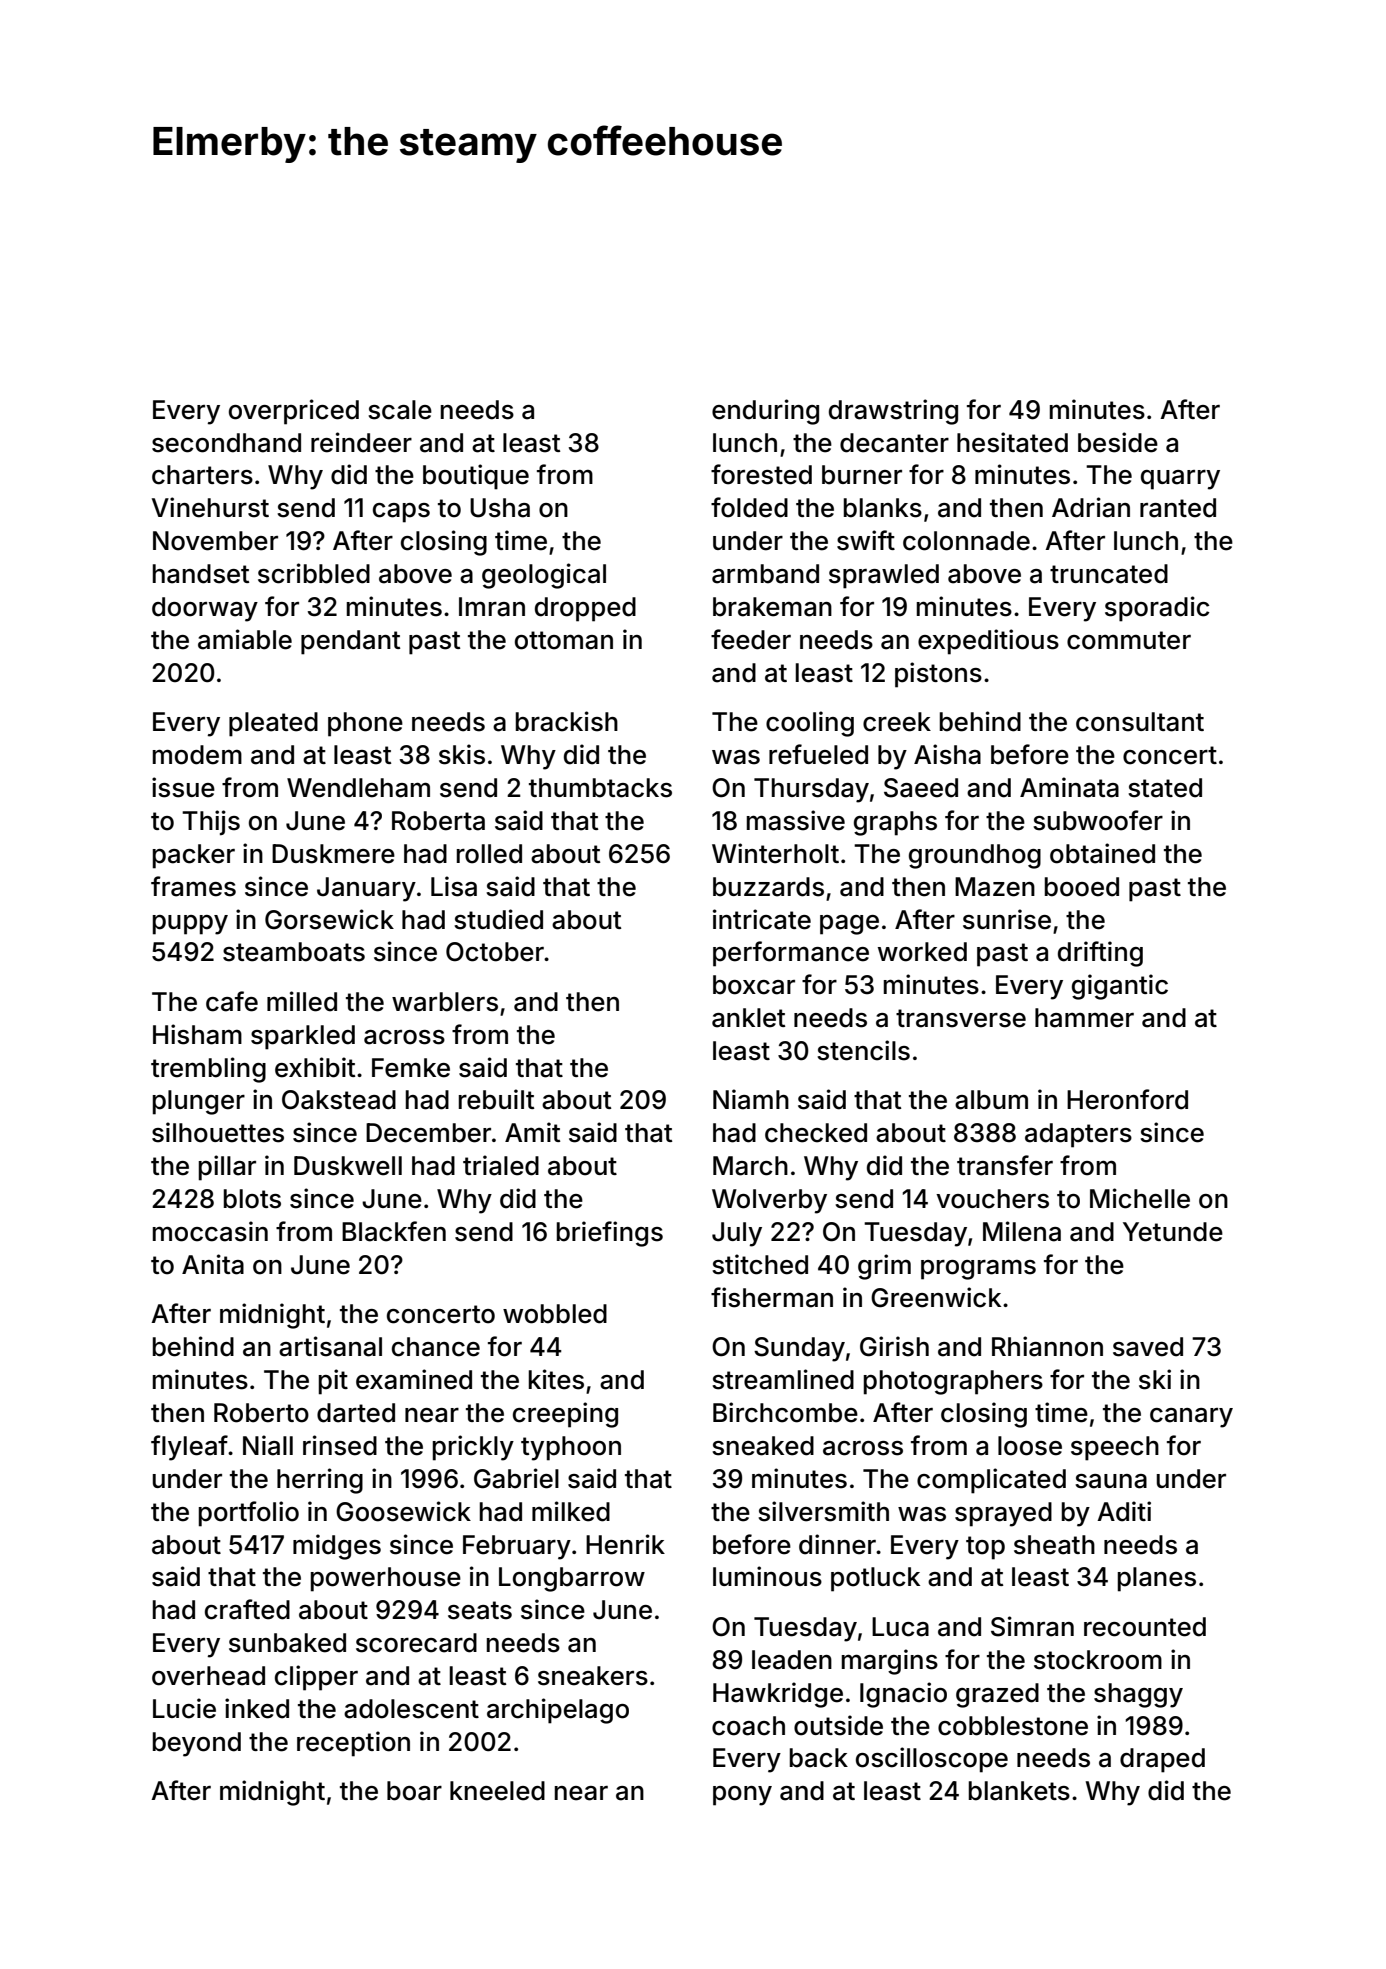 This screenshot has height=1969, width=1386. What do you see at coordinates (816, 1133) in the screenshot?
I see `checked` at bounding box center [816, 1133].
